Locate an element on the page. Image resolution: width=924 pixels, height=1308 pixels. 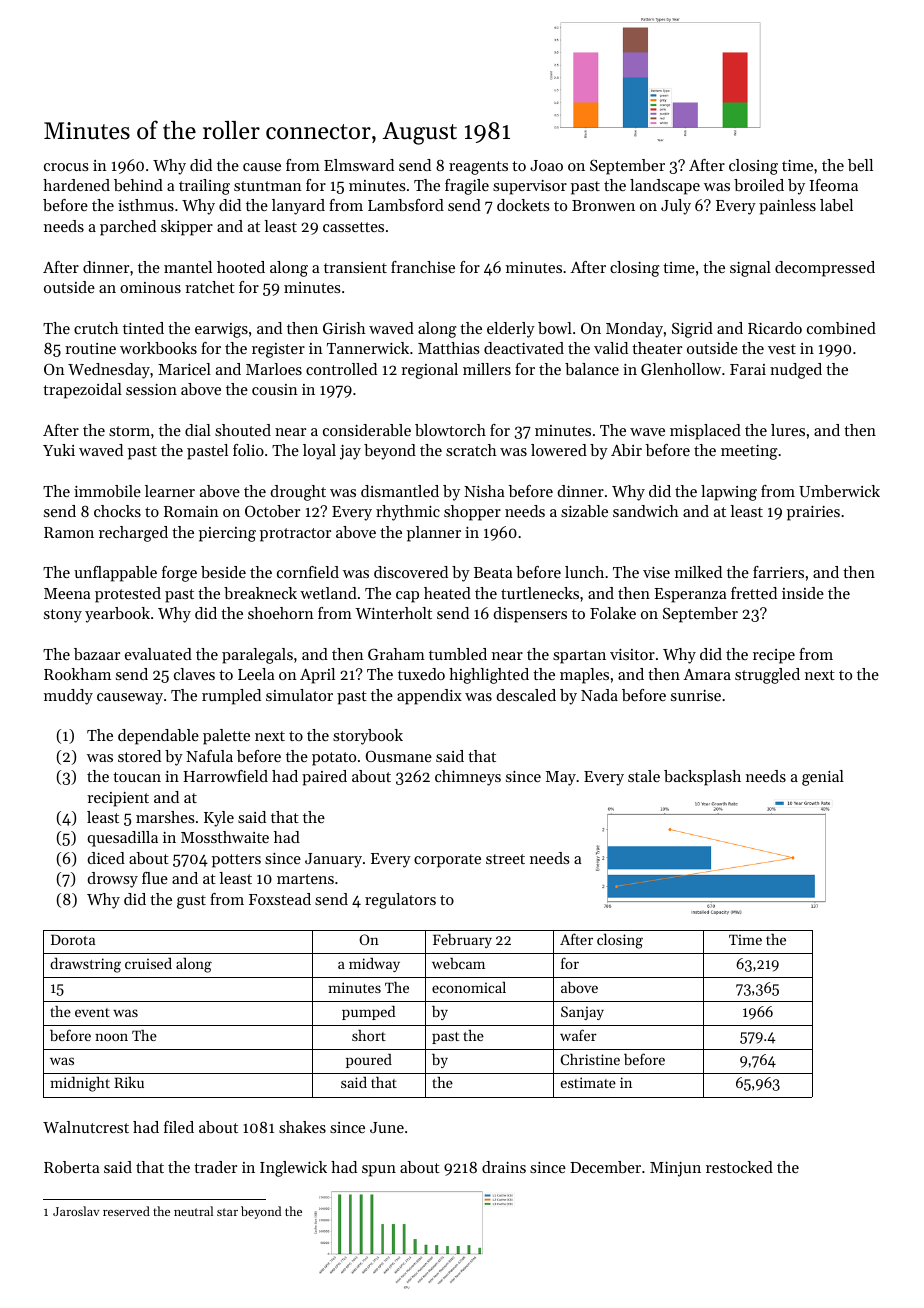
Farai is located at coordinates (748, 369).
